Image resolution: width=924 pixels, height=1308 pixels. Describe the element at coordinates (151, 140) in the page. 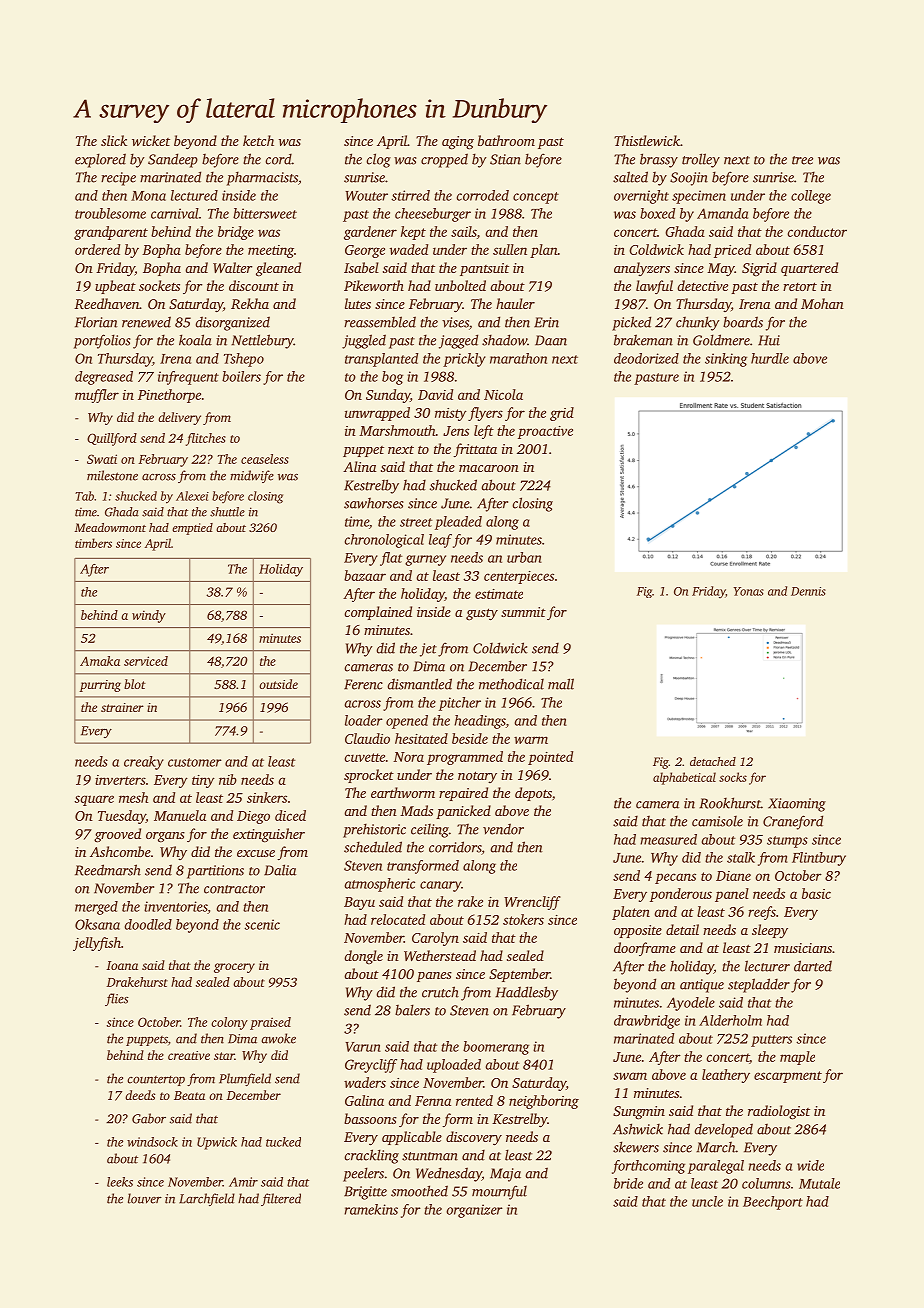

I see `wicket` at that location.
